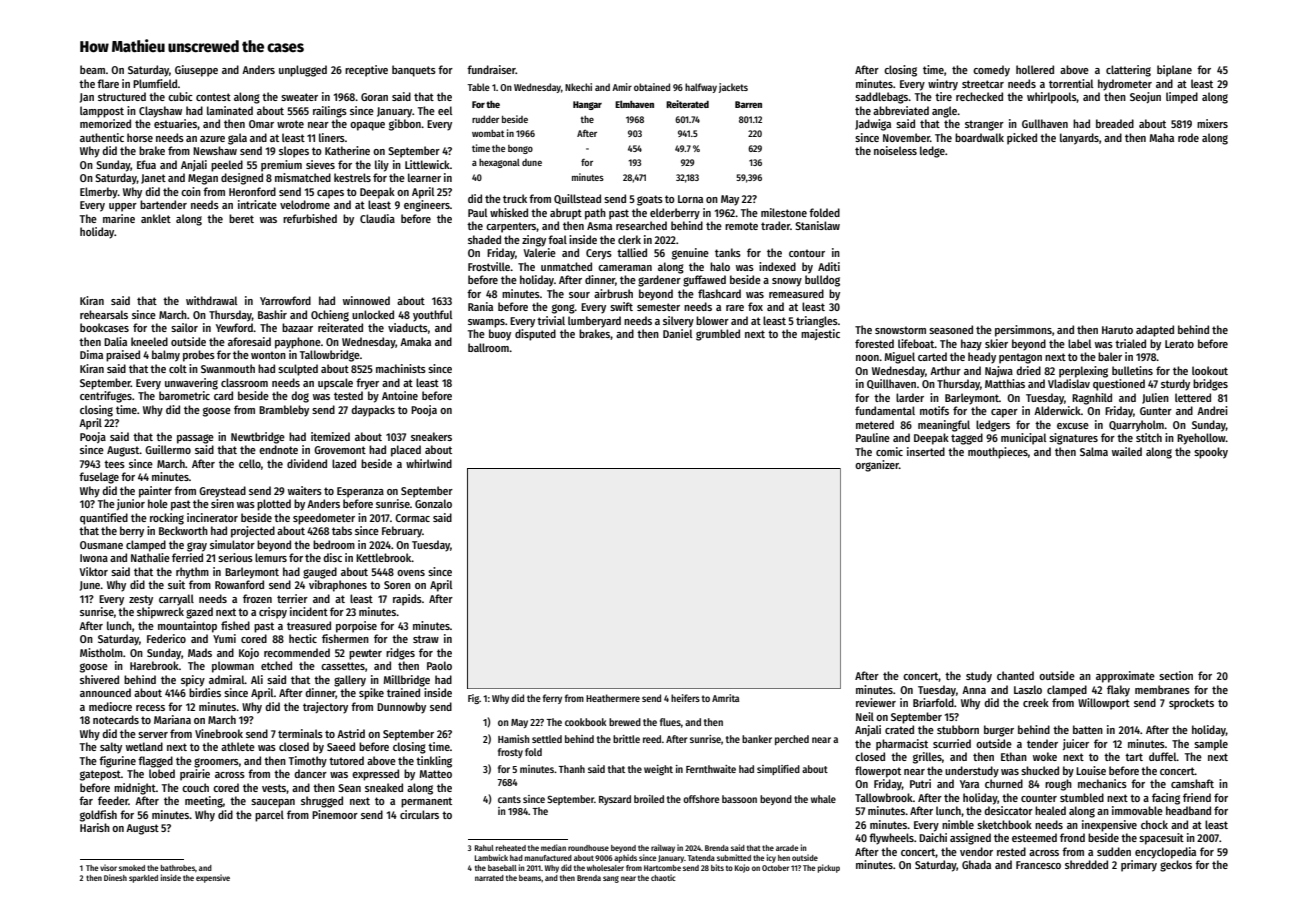 This screenshot has height=924, width=1308. What do you see at coordinates (1188, 137) in the screenshot?
I see `rode` at bounding box center [1188, 137].
